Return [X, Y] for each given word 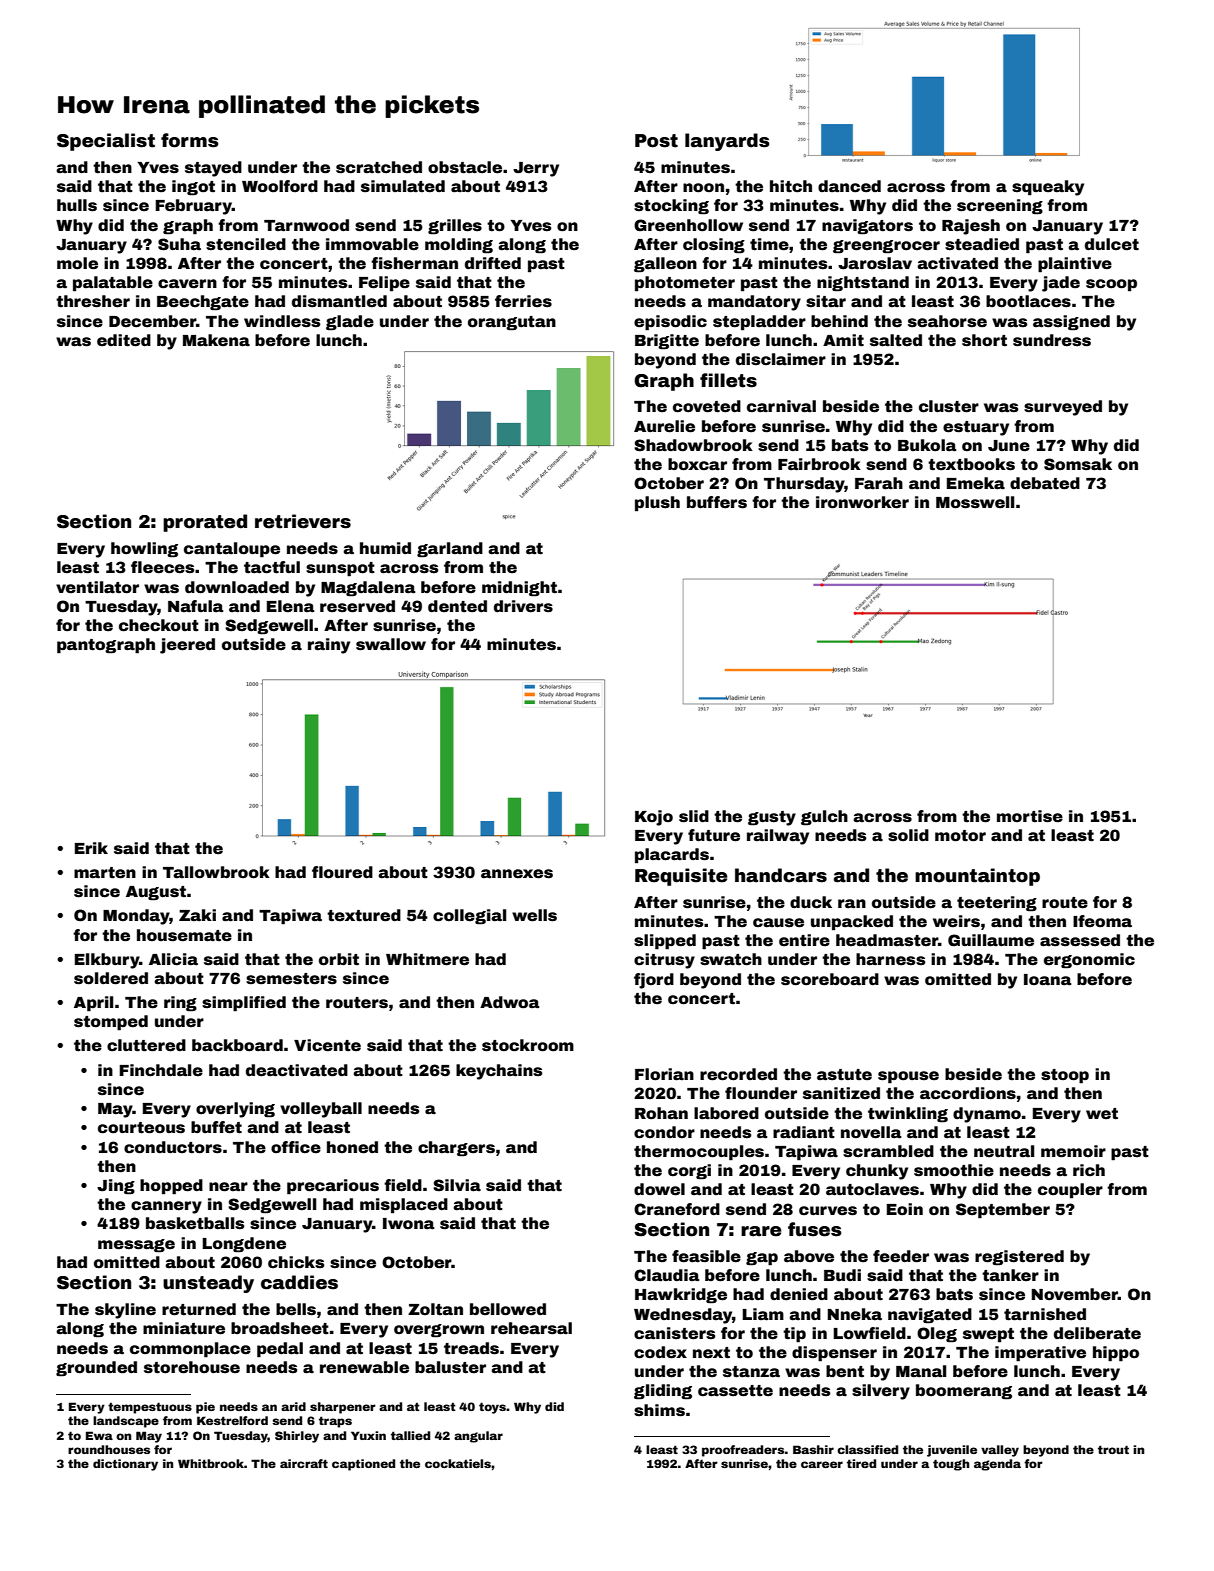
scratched [379, 167]
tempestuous [150, 1408]
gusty [772, 818]
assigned [1071, 323]
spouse [908, 1077]
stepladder [759, 323]
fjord [654, 981]
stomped [111, 1023]
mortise [1030, 816]
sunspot [340, 569]
